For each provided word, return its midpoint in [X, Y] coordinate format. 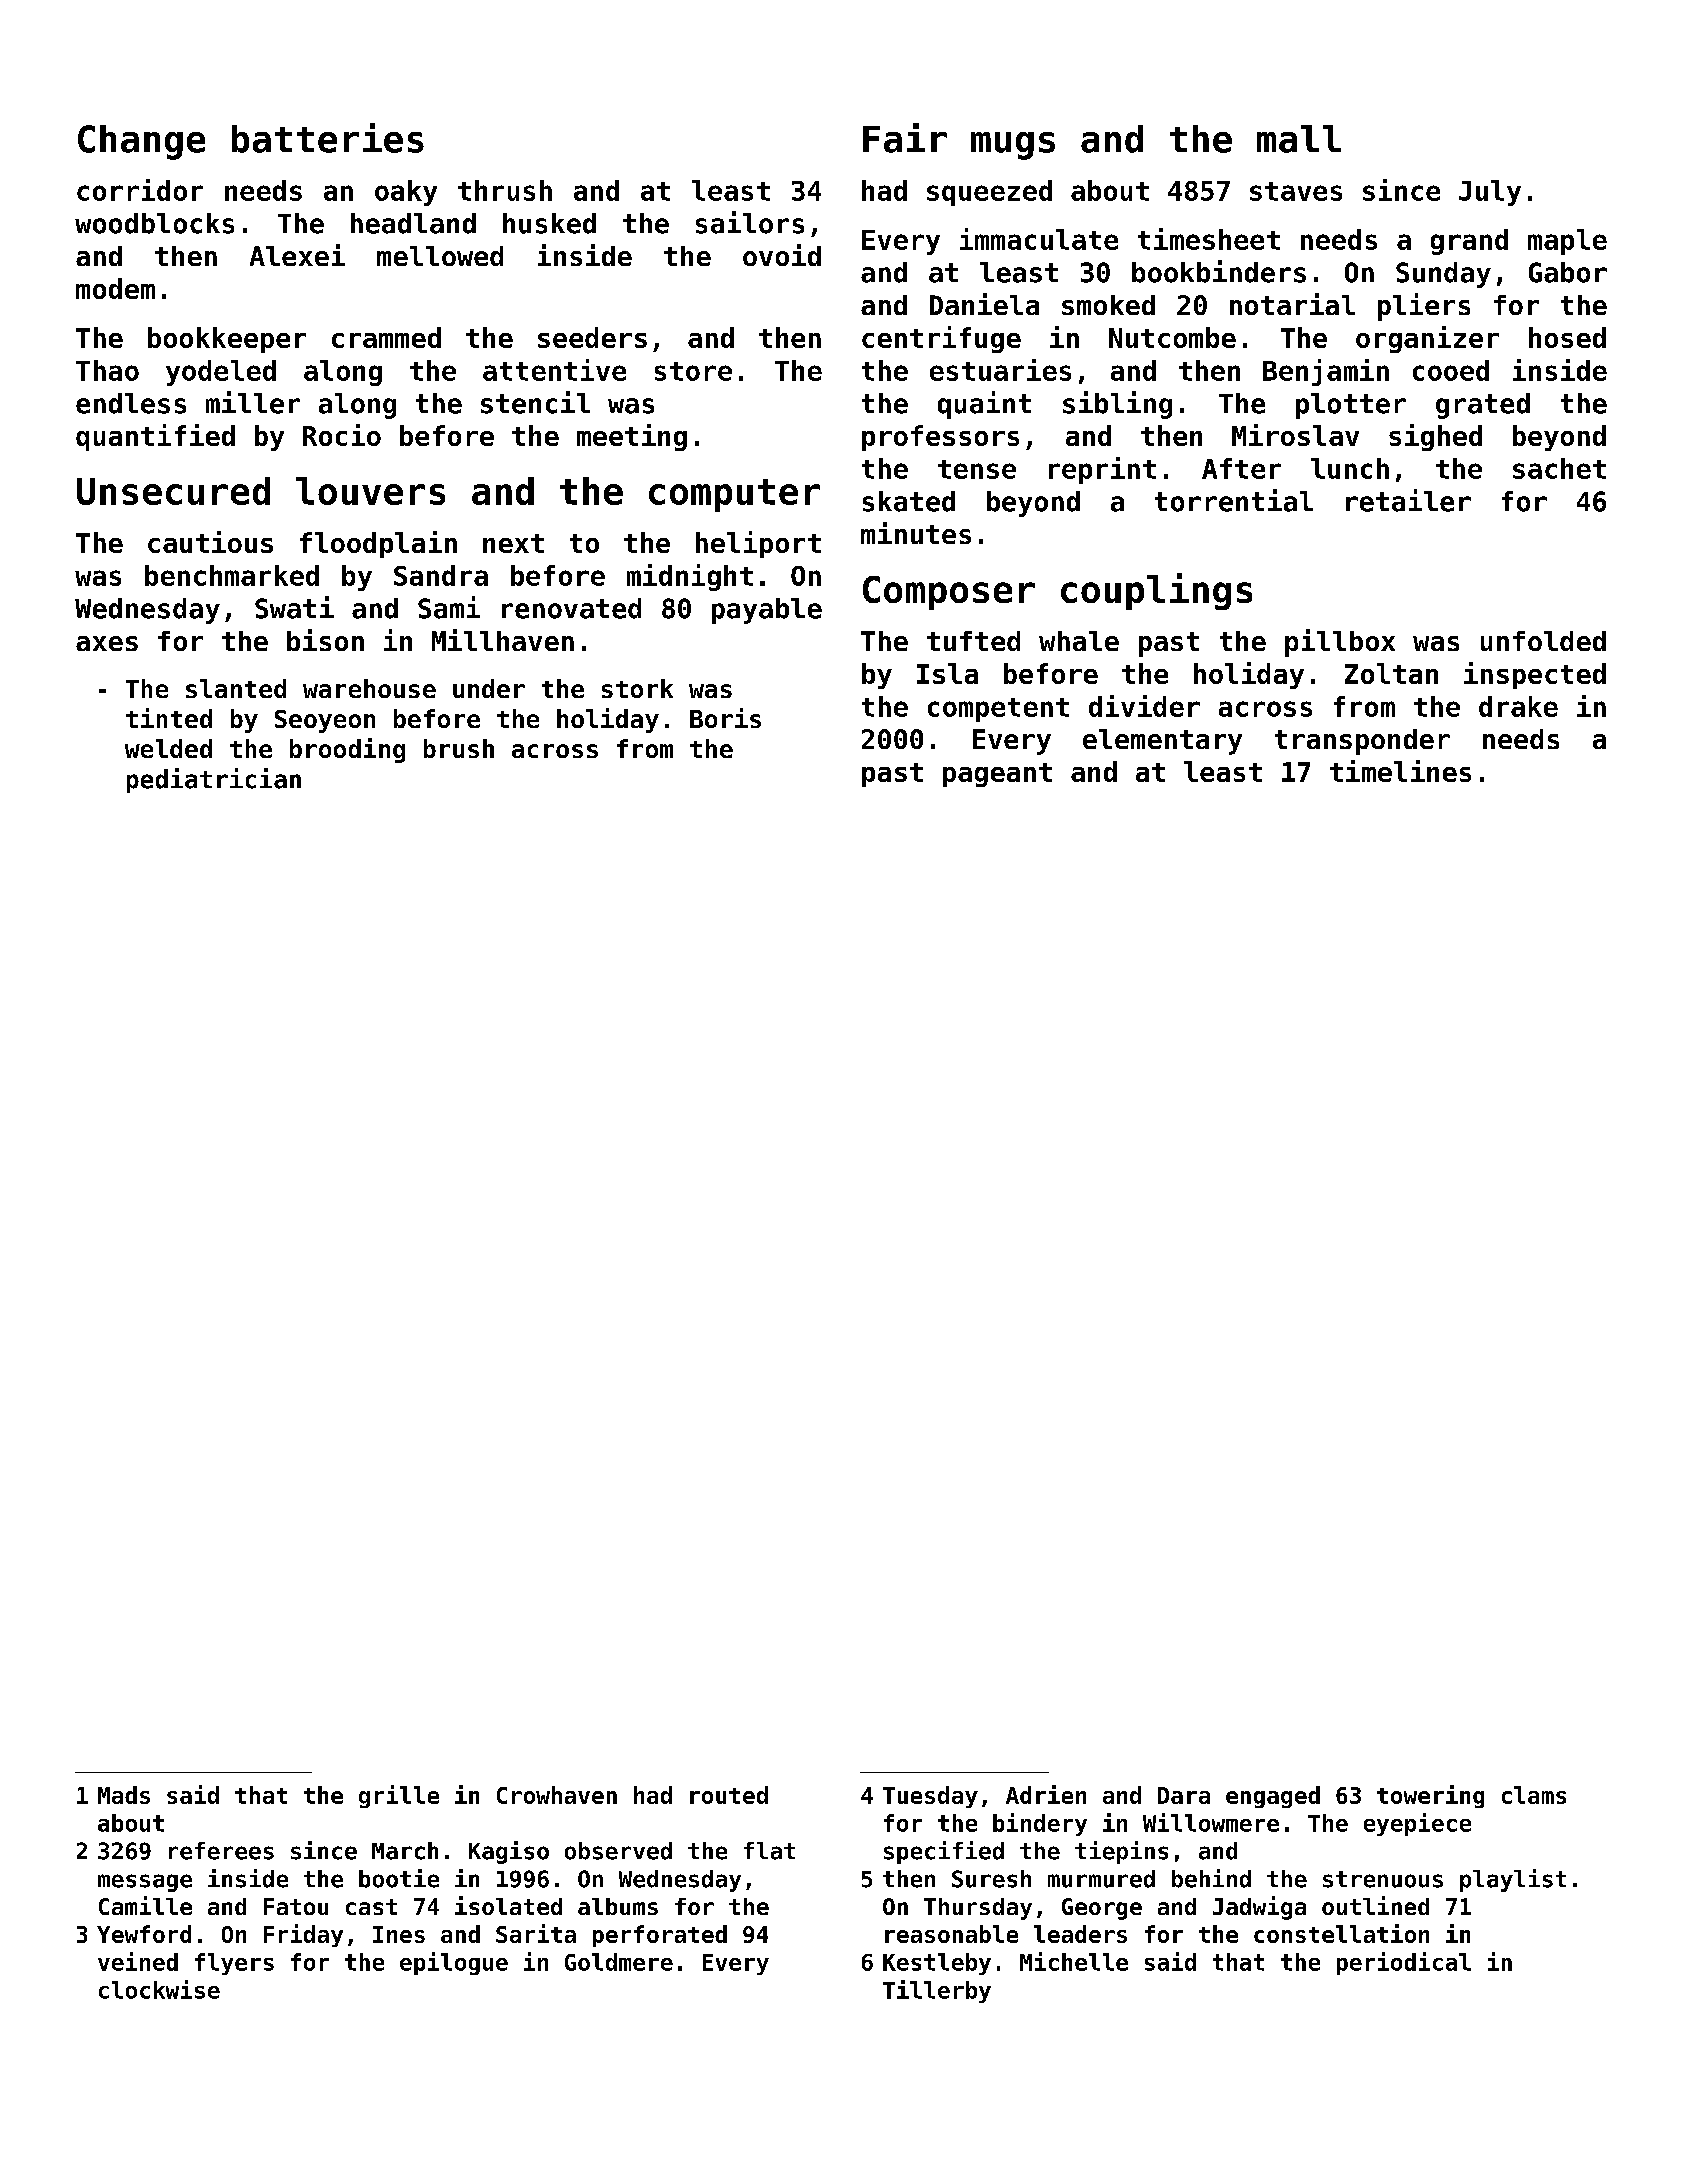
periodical [1404, 1963]
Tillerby [937, 1991]
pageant [997, 775]
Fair [905, 138]
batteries [328, 138]
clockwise [159, 1989]
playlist [1513, 1880]
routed [729, 1795]
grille [399, 1796]
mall [1299, 139]
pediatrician [214, 780]
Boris [725, 718]
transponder [1362, 742]
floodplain [378, 544]
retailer [1408, 500]
